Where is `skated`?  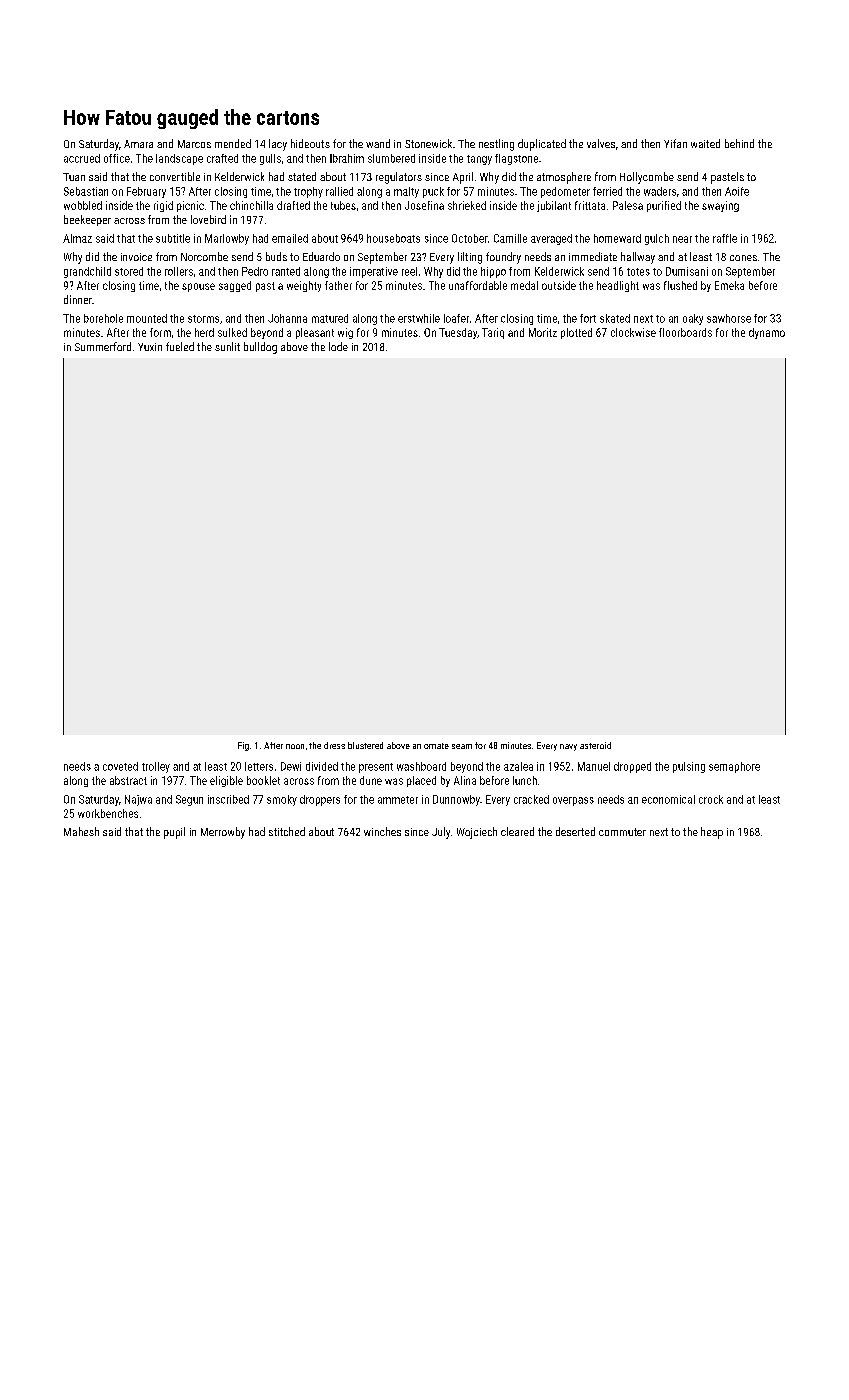 skated is located at coordinates (615, 318).
